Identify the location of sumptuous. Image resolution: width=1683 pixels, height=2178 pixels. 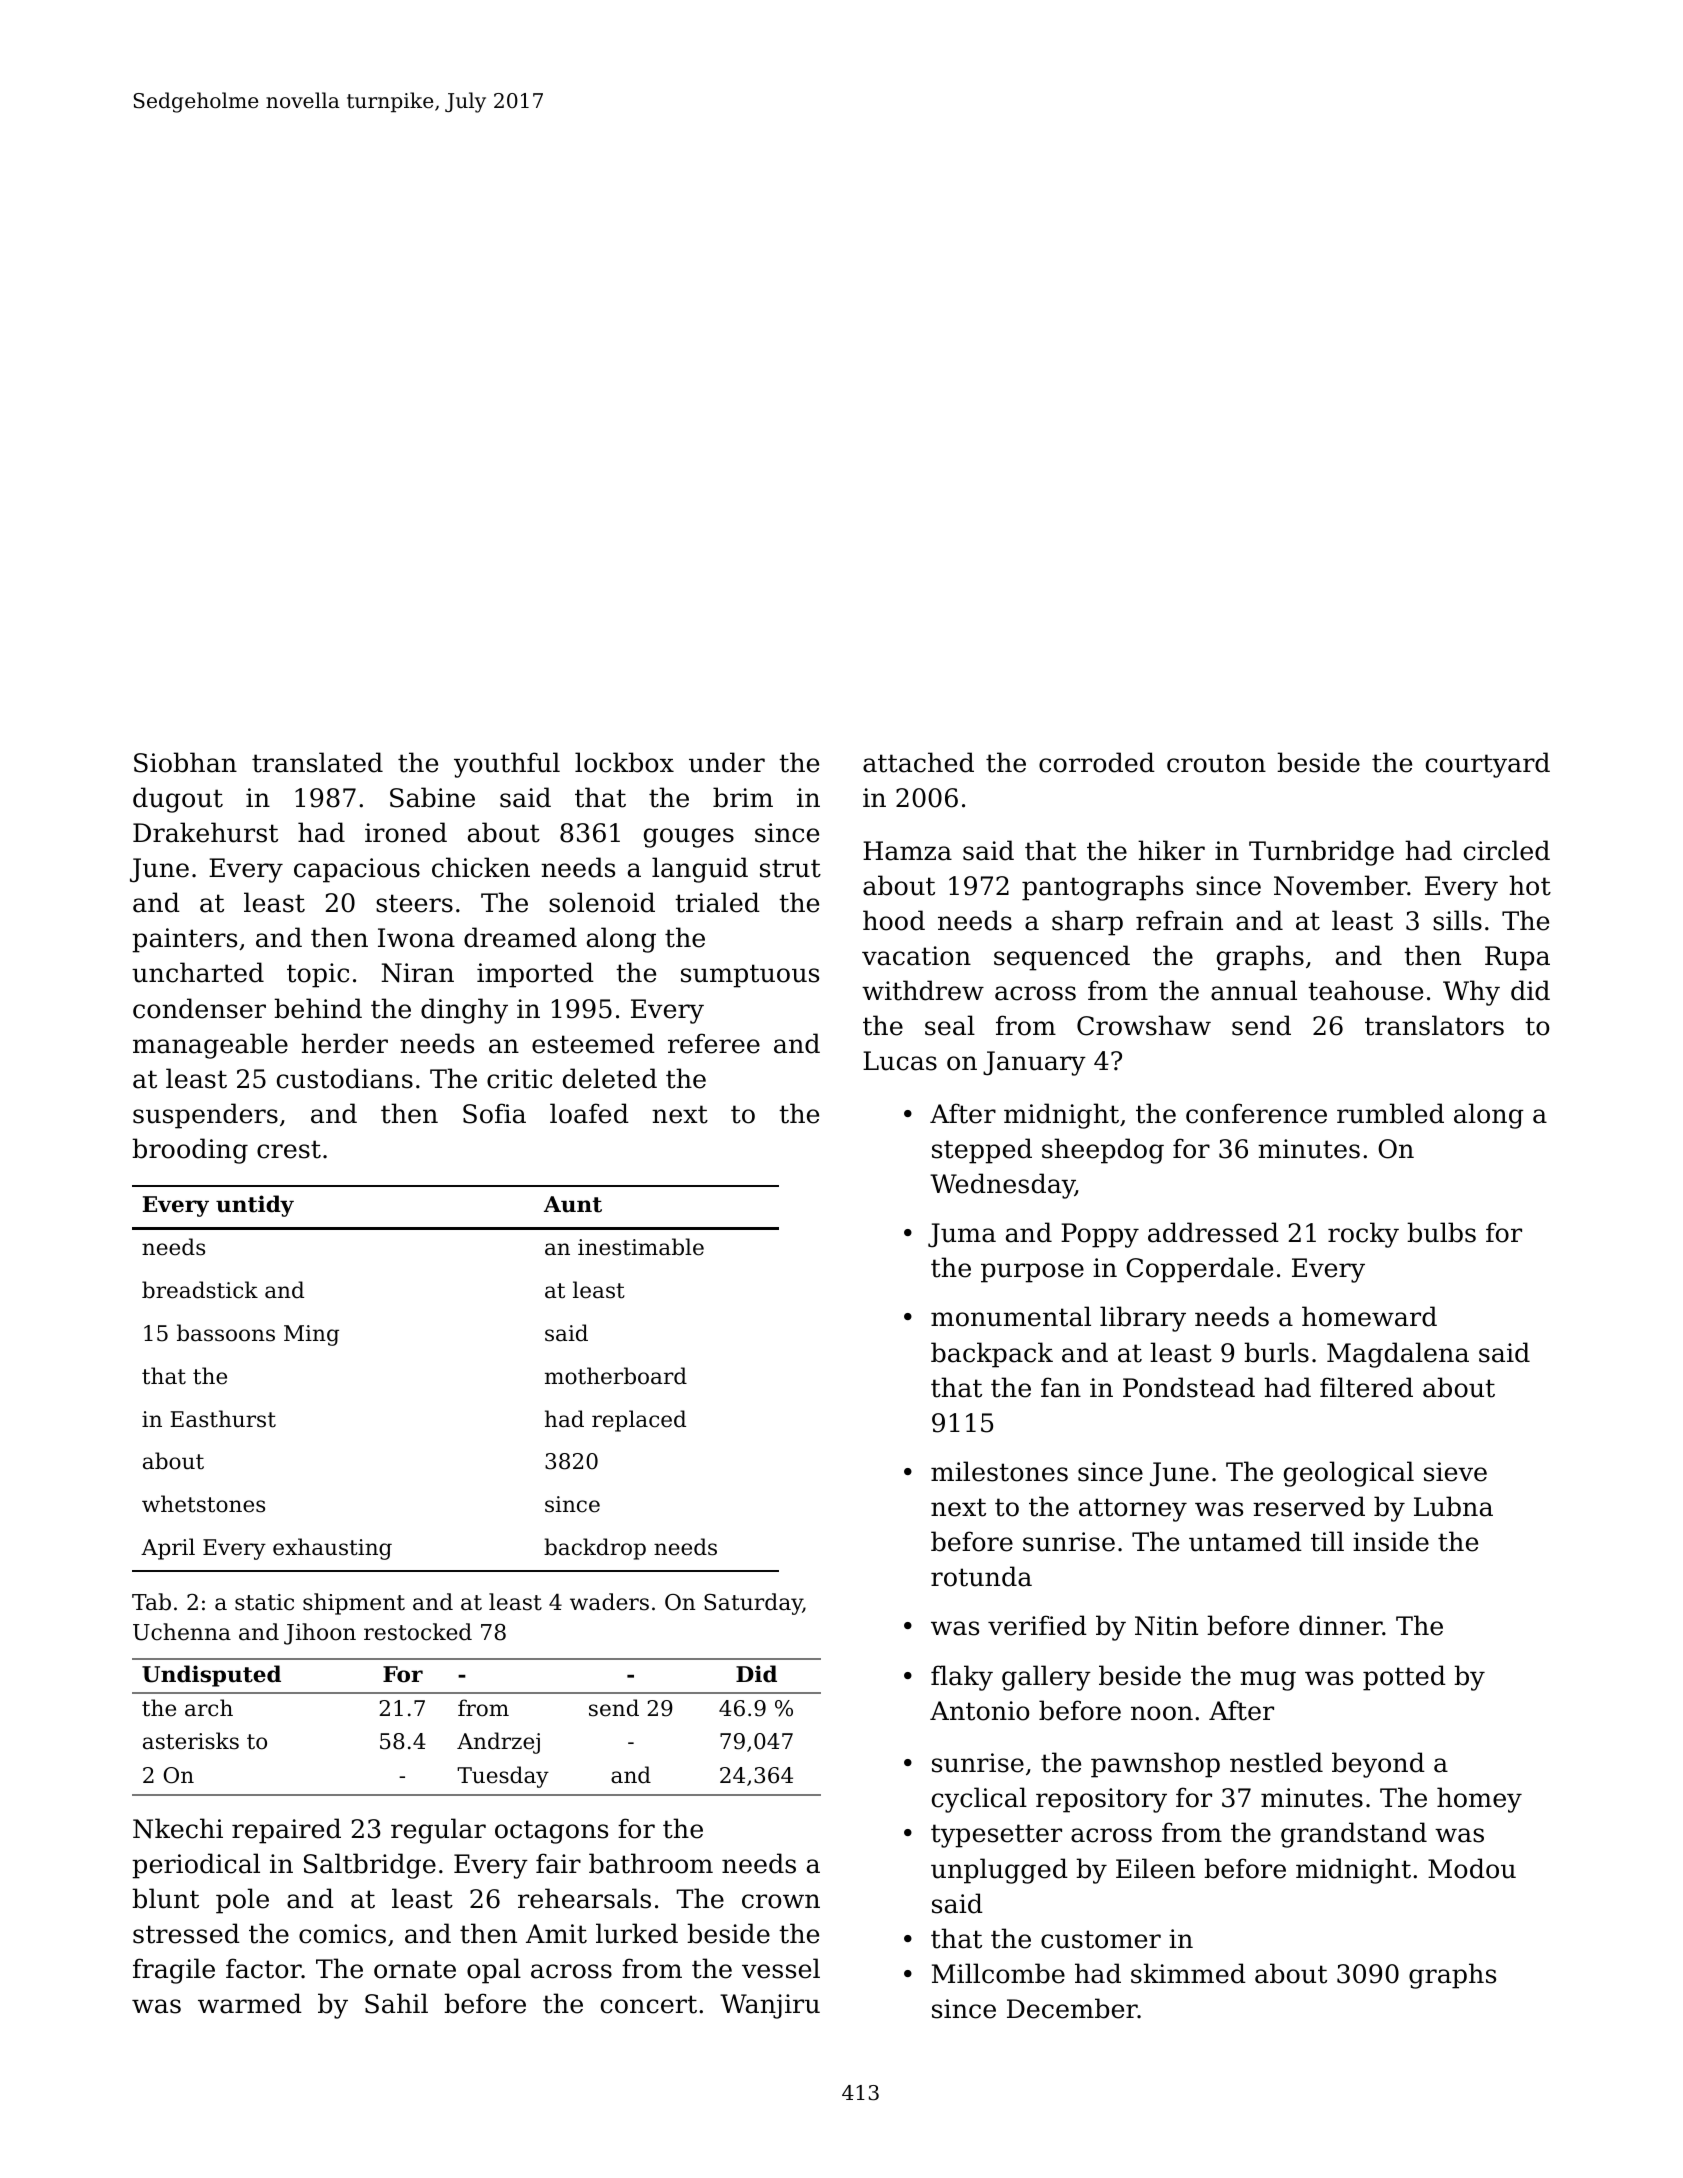
(750, 976).
